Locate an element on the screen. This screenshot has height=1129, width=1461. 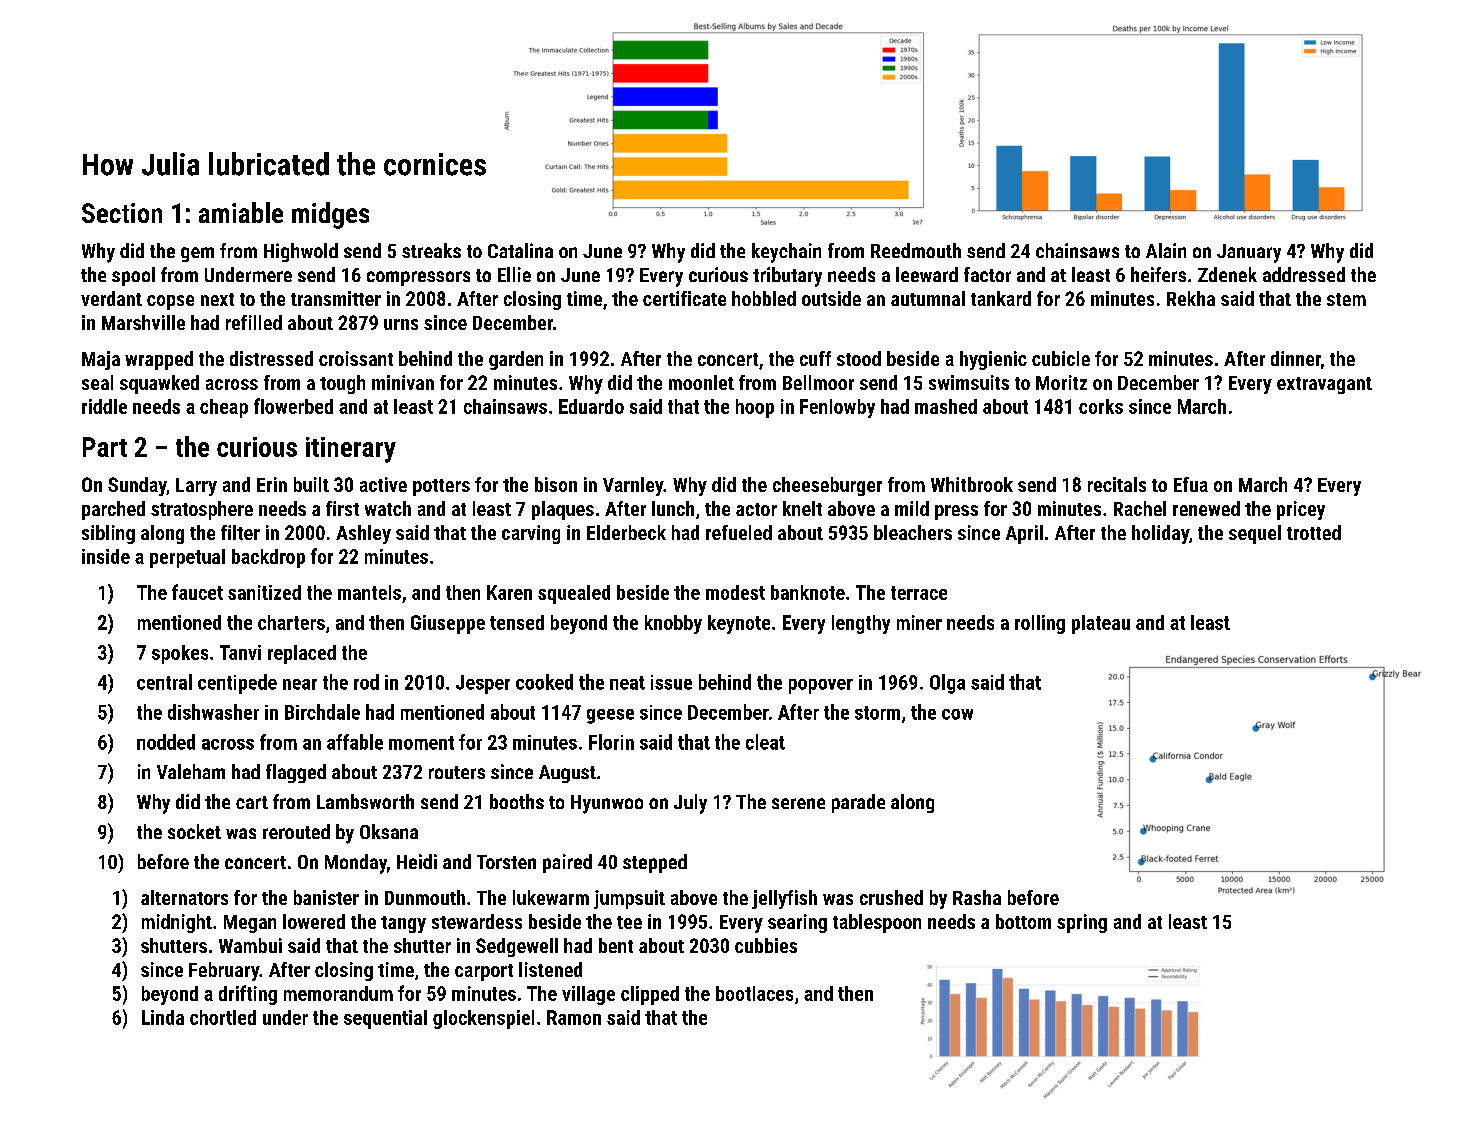
rerouted is located at coordinates (296, 831).
